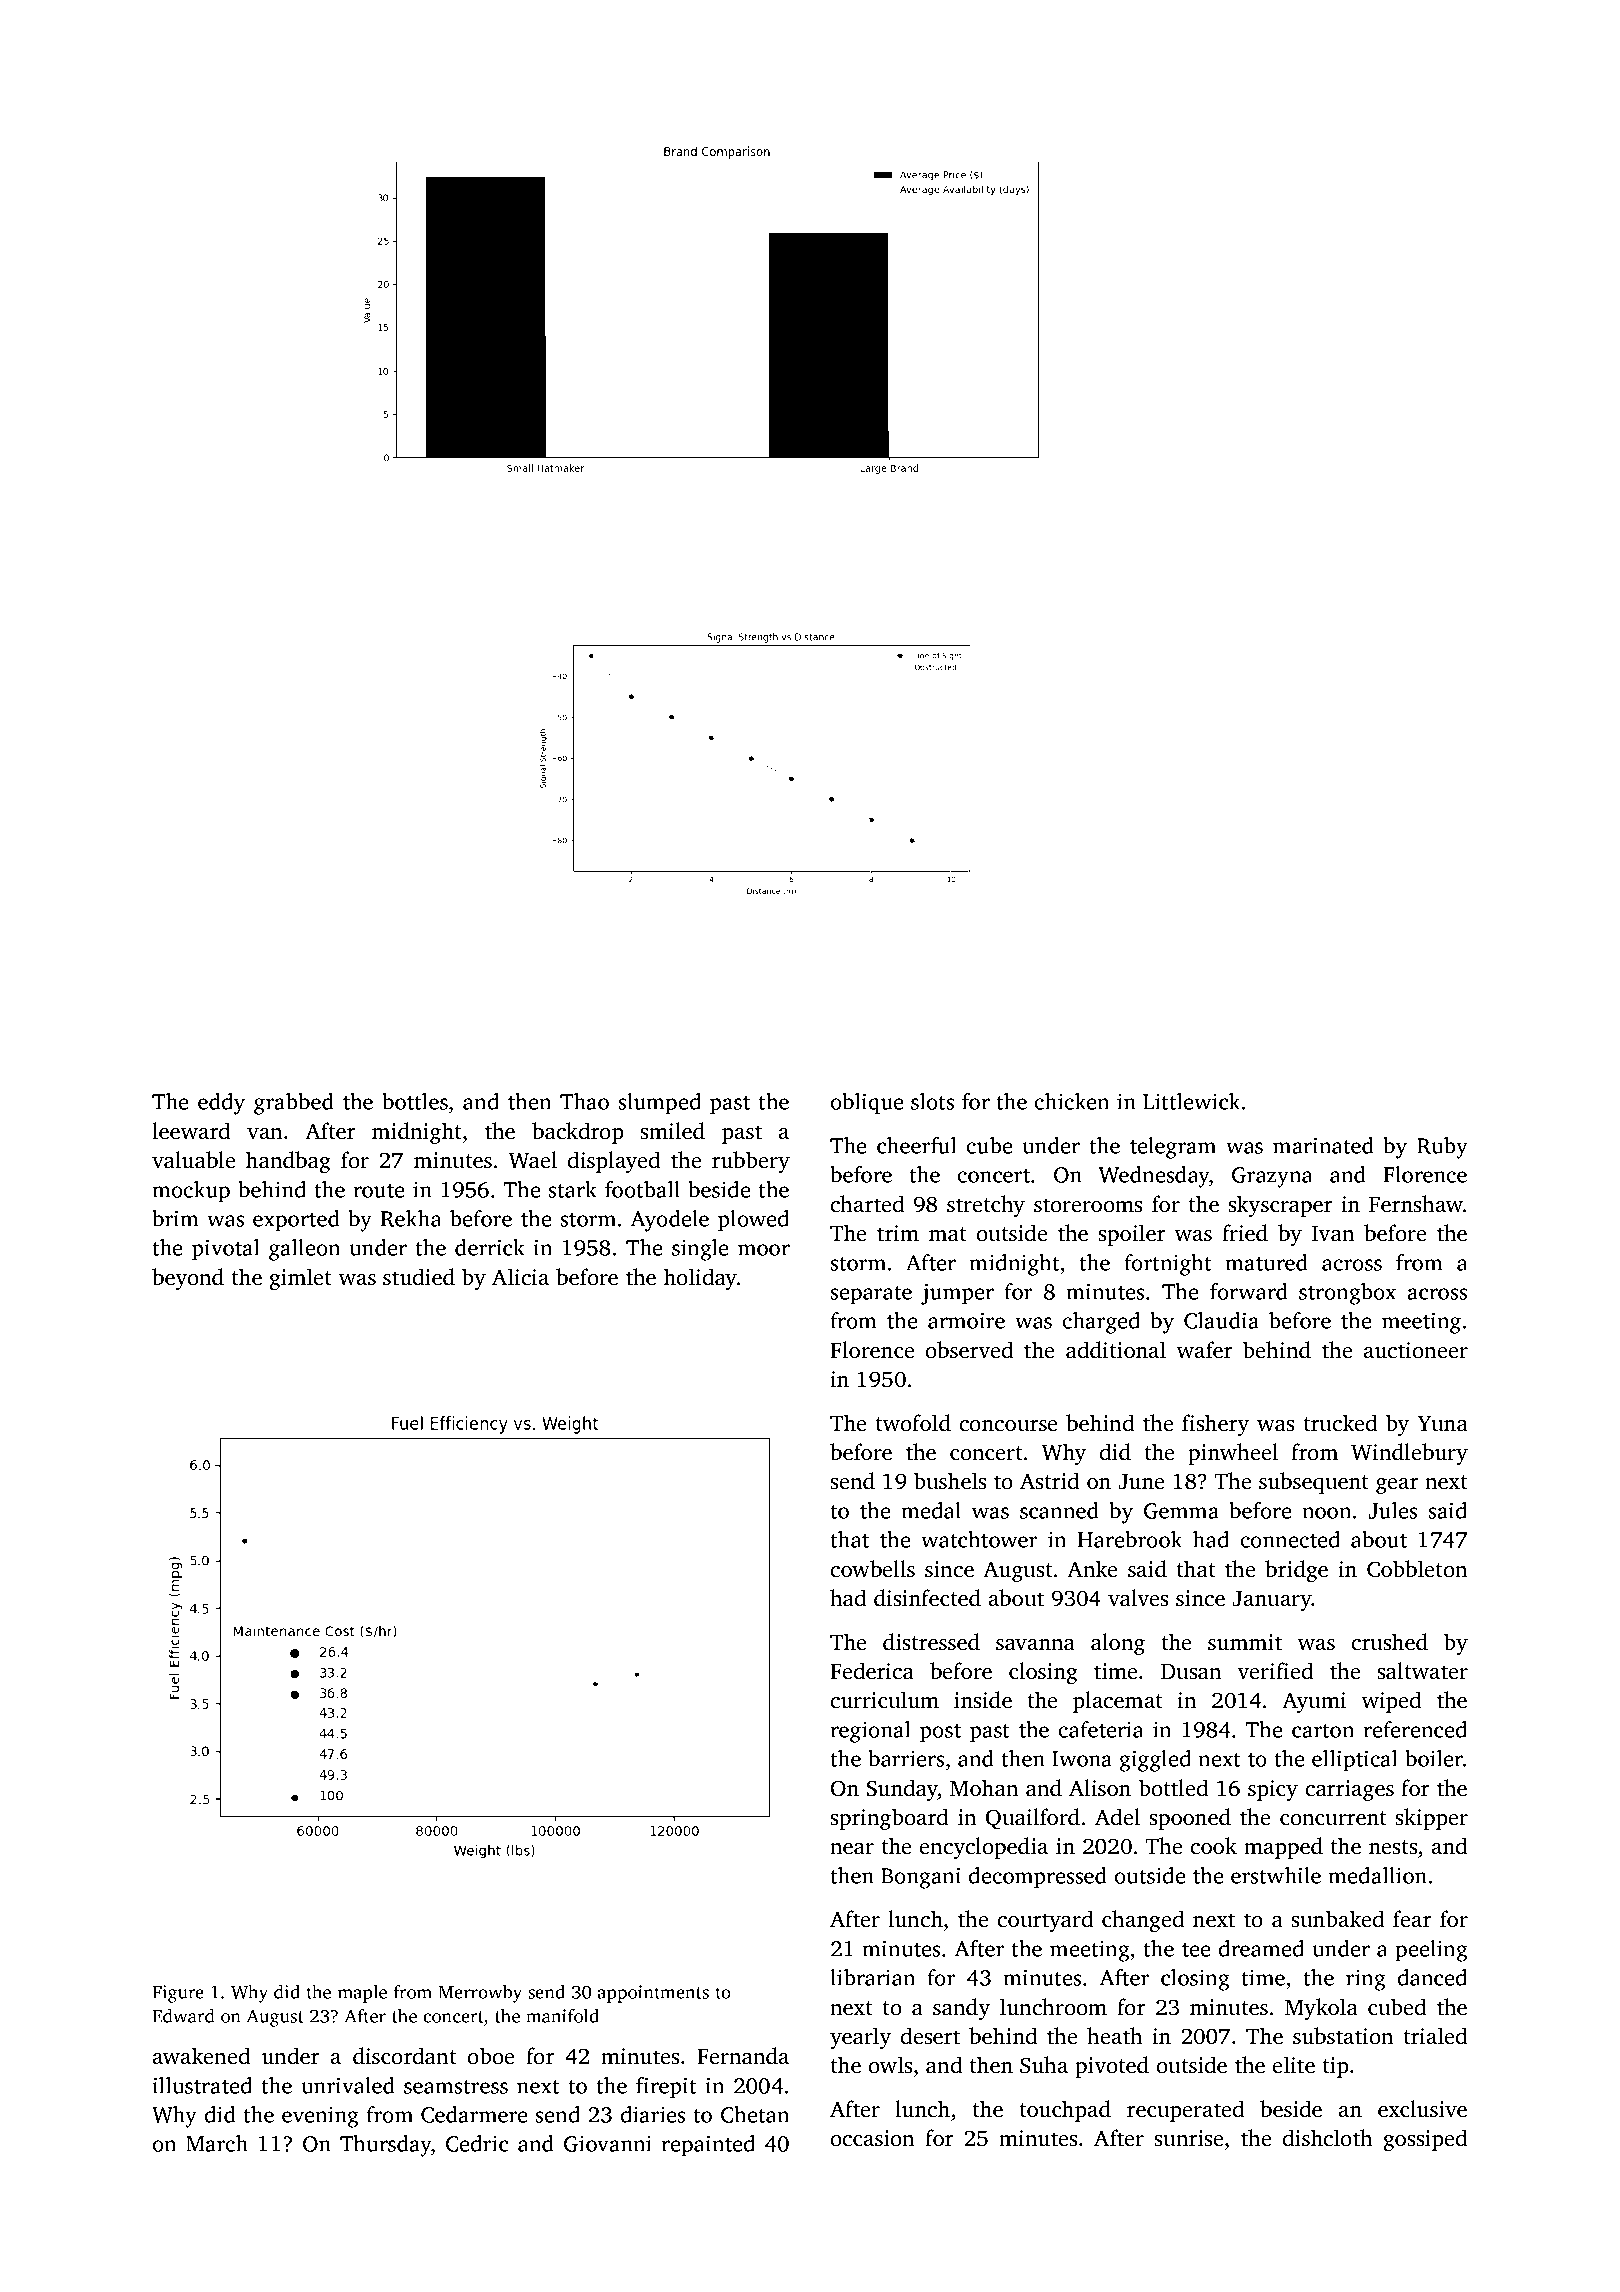  Describe the element at coordinates (852, 1849) in the document. I see `near` at that location.
